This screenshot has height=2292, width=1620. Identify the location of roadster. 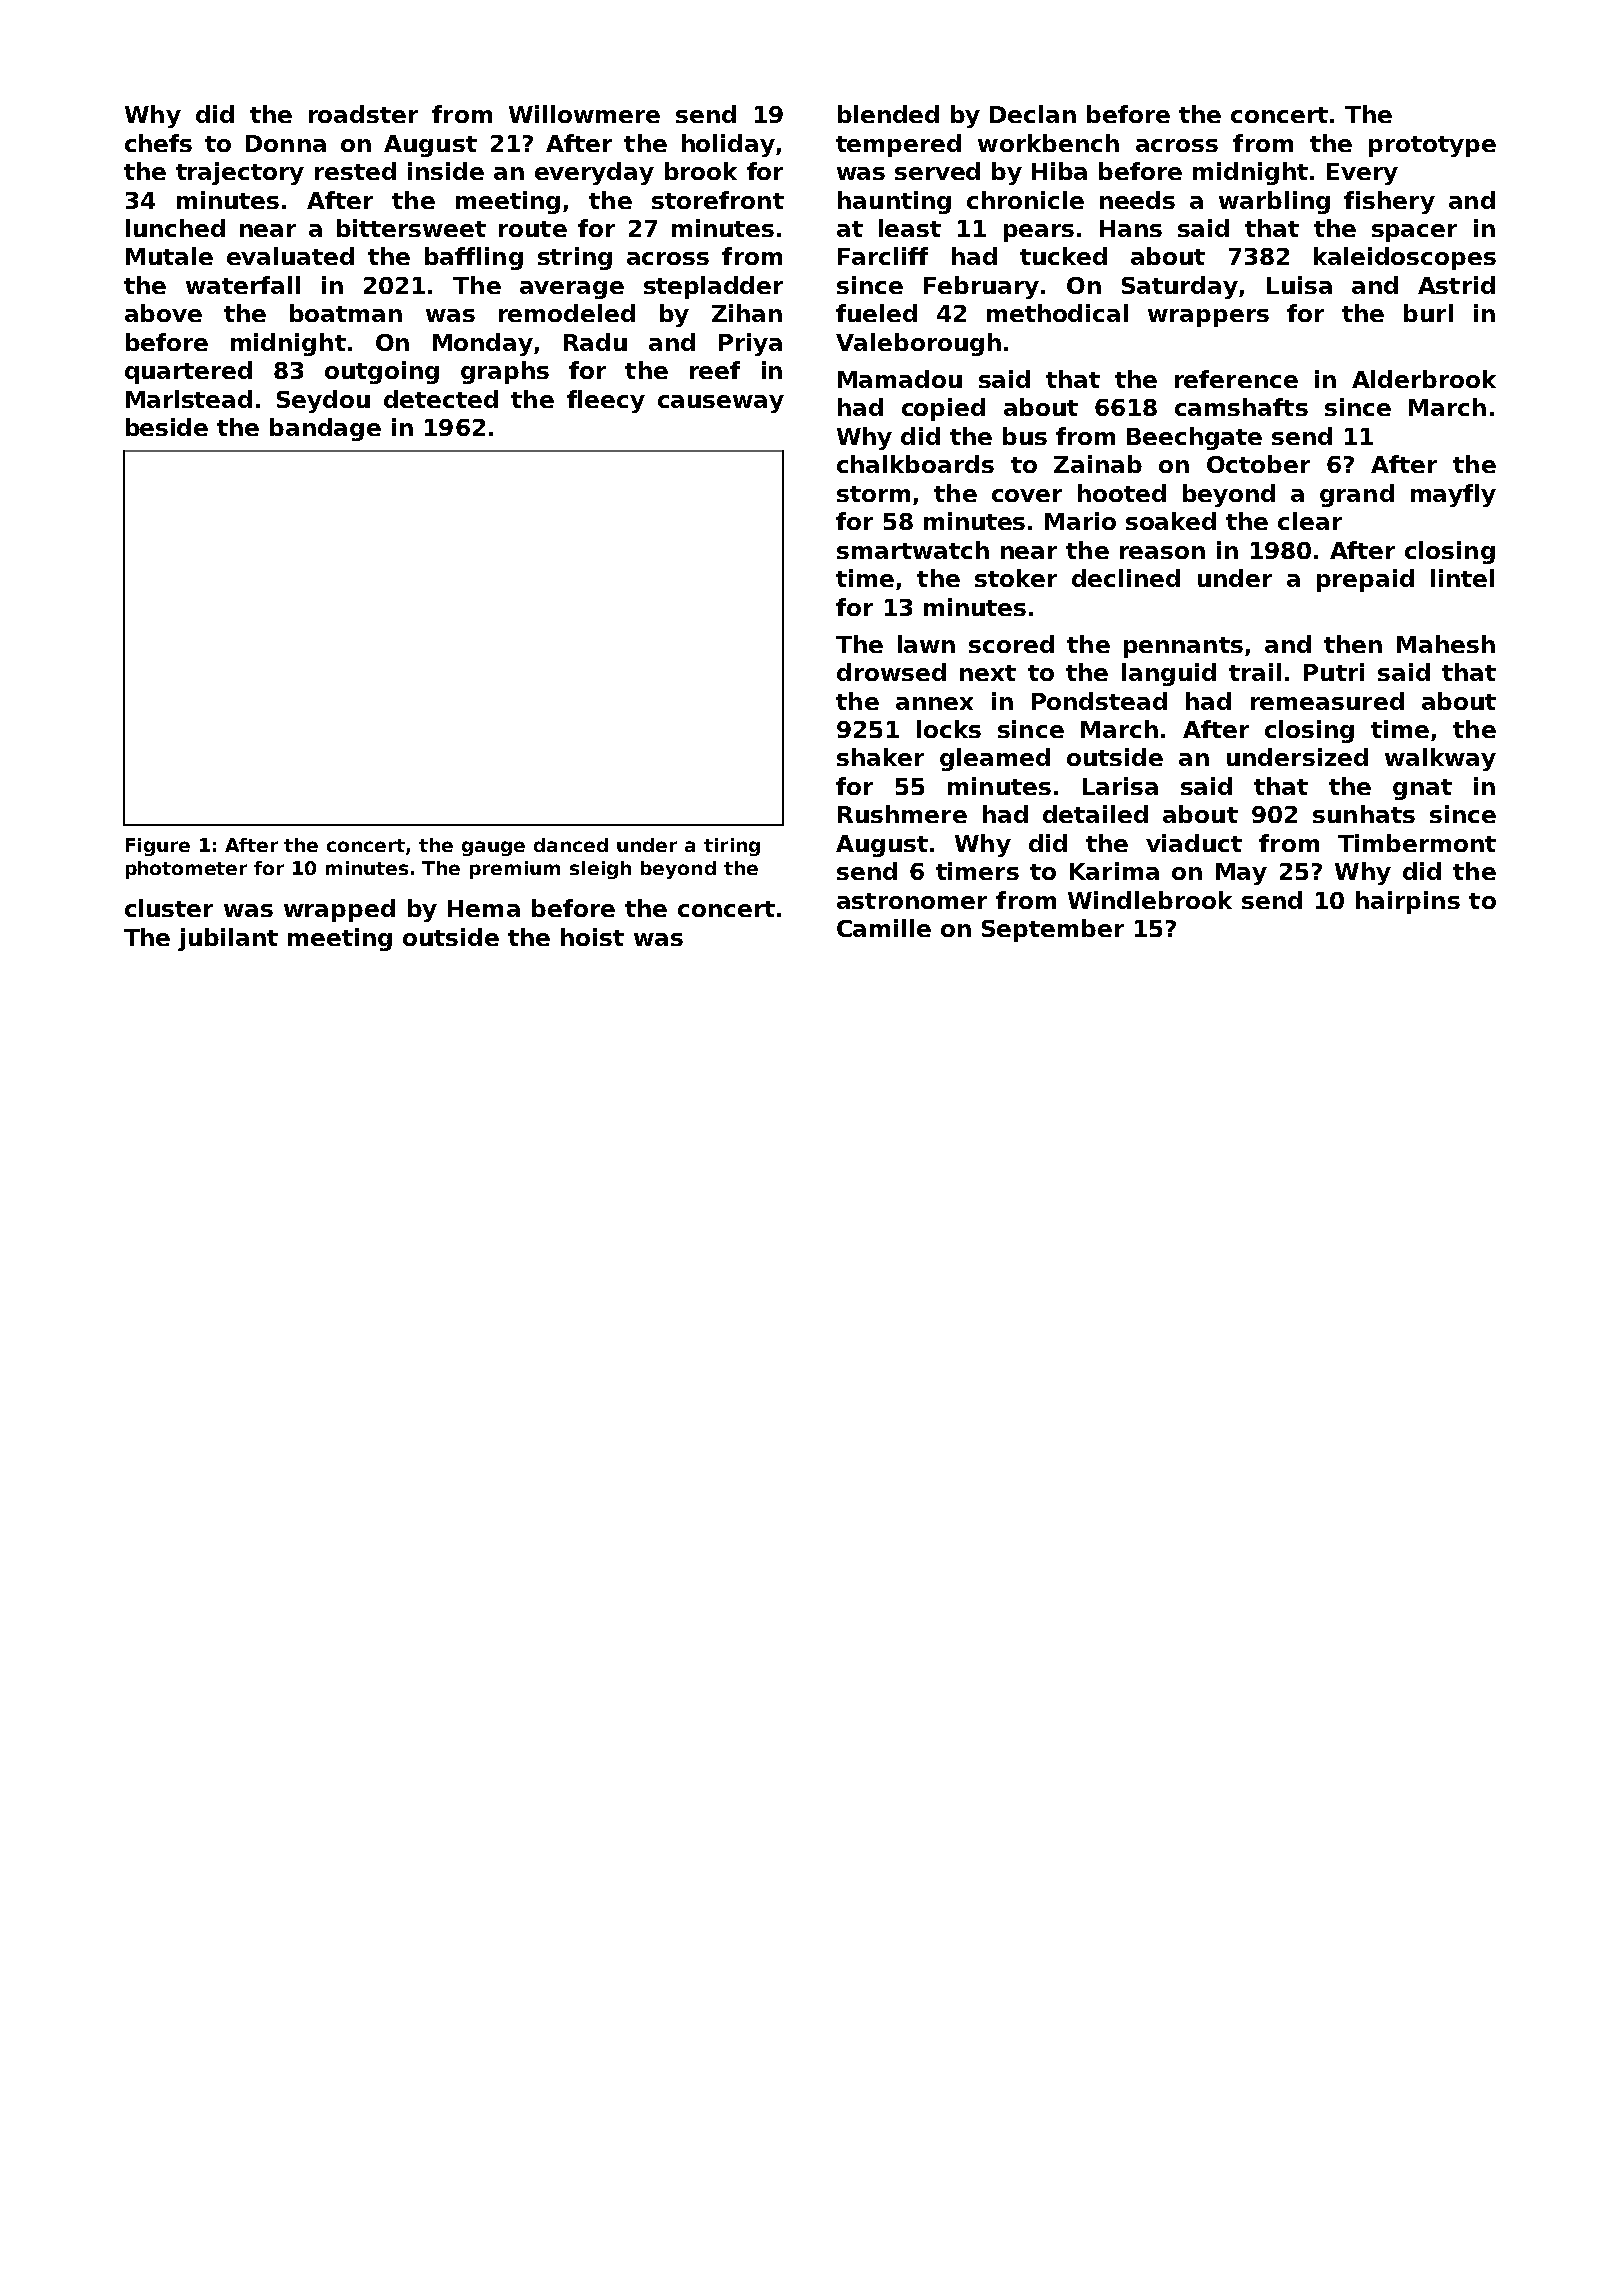
(363, 114).
